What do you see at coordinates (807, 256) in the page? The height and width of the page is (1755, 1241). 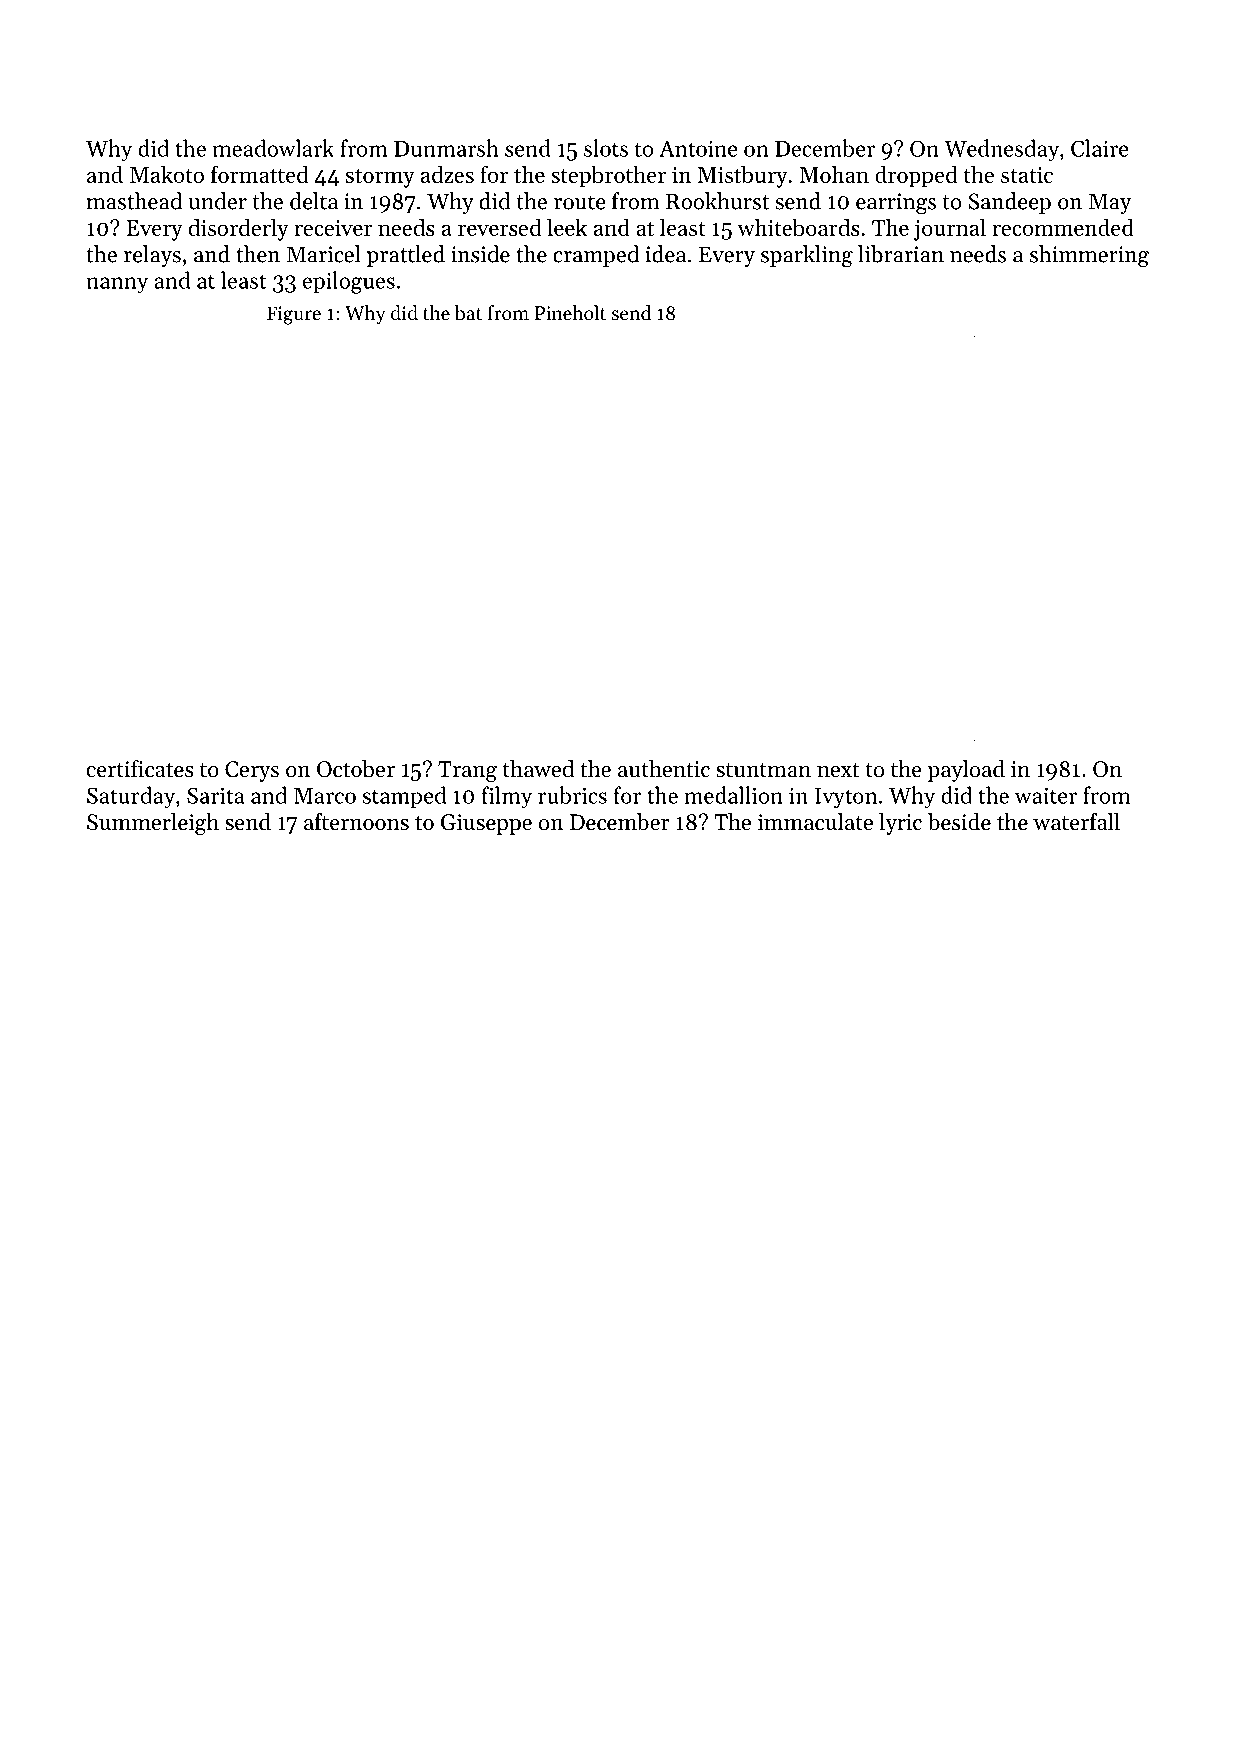 I see `sparkling` at bounding box center [807, 256].
